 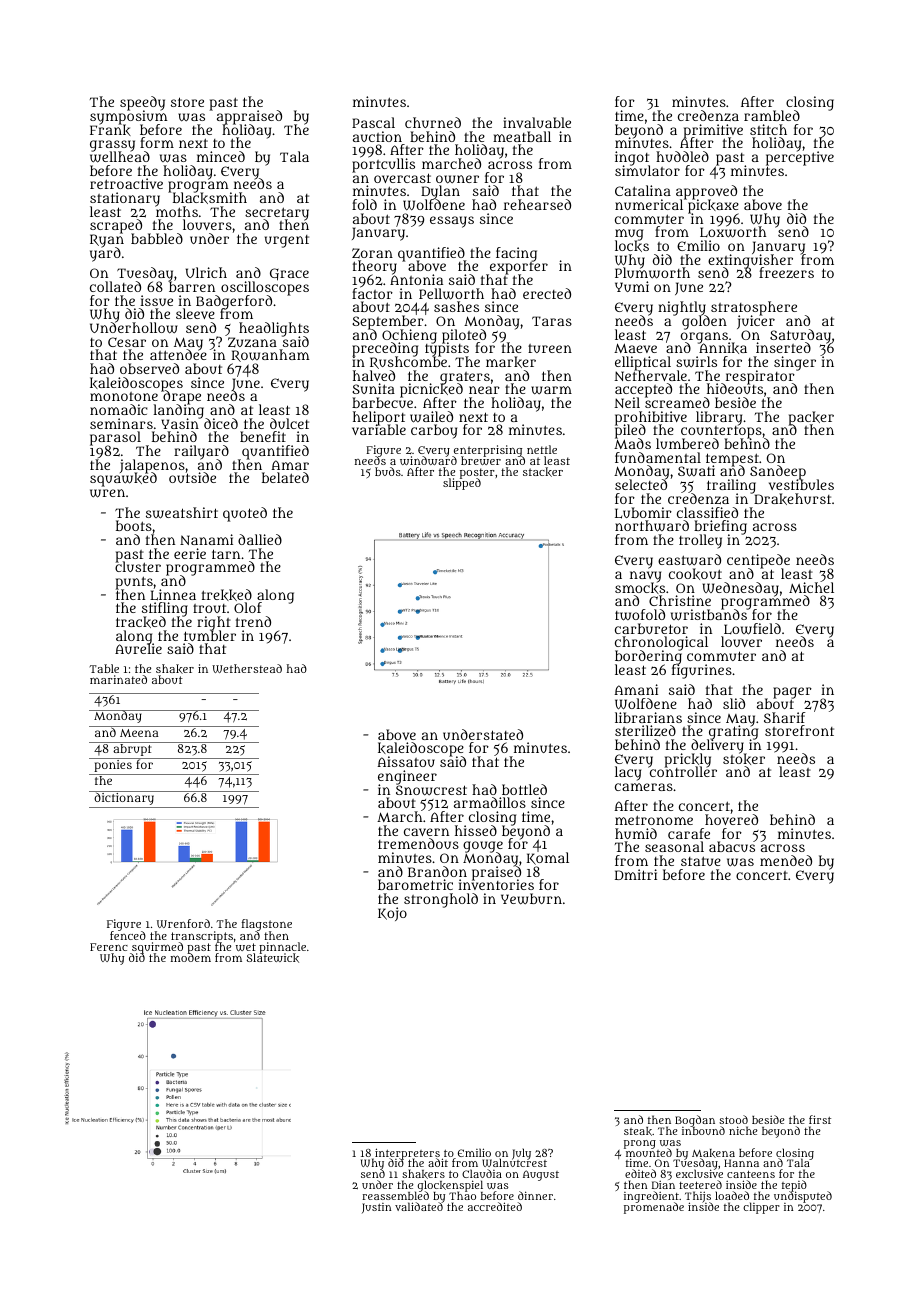 What do you see at coordinates (191, 958) in the page?
I see `modem` at bounding box center [191, 958].
